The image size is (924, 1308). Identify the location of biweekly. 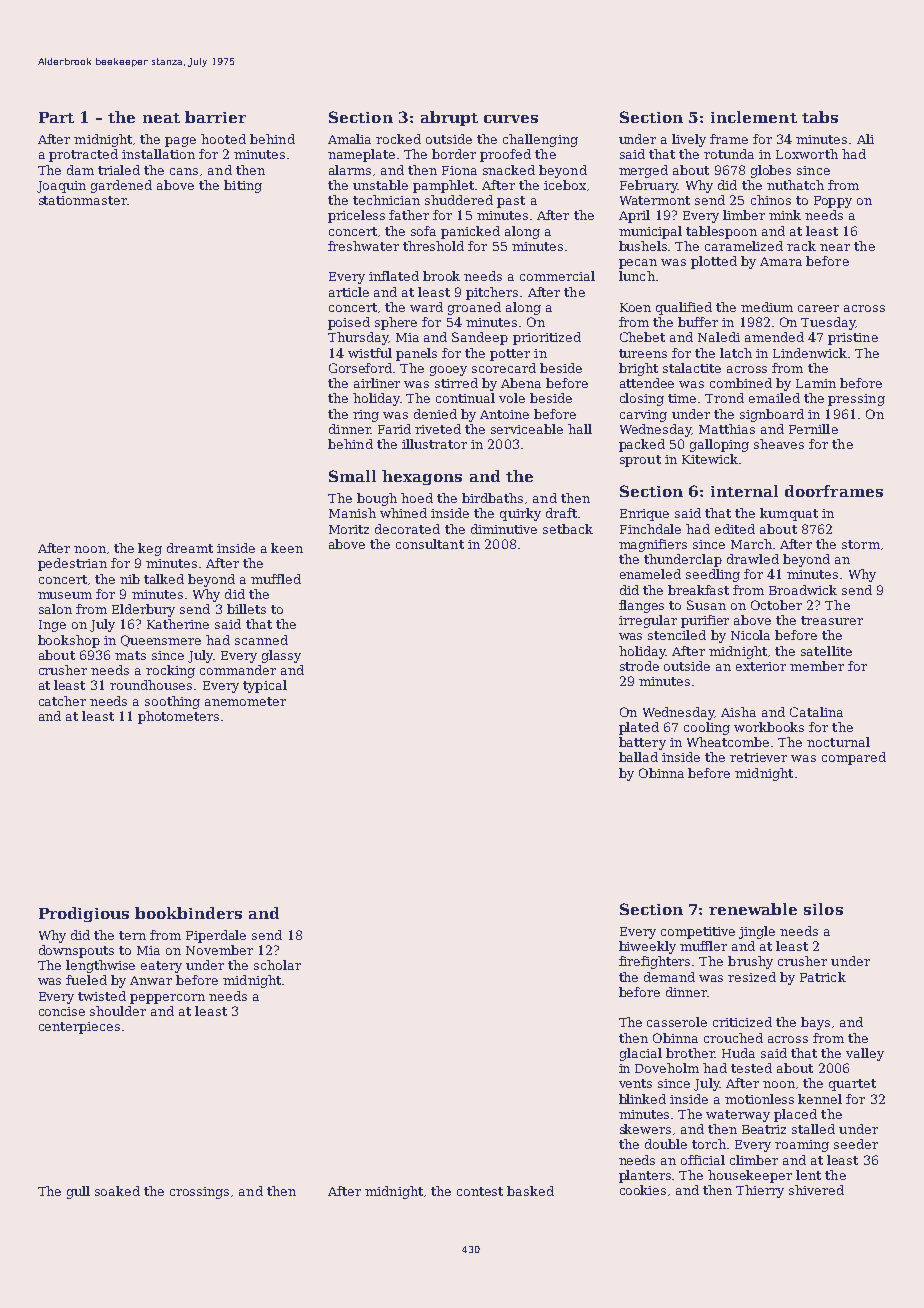
(647, 947).
